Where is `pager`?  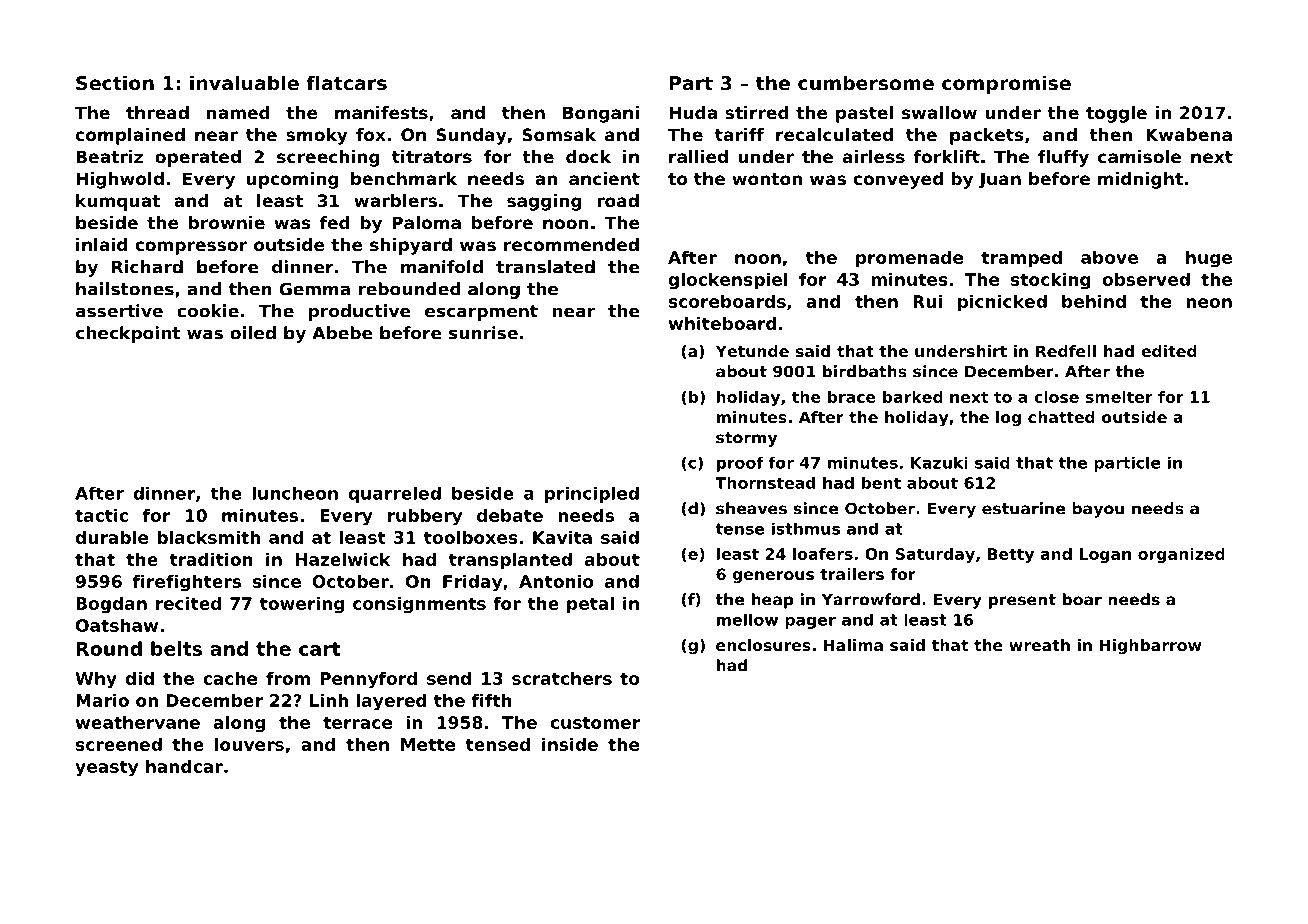
pager is located at coordinates (810, 622).
